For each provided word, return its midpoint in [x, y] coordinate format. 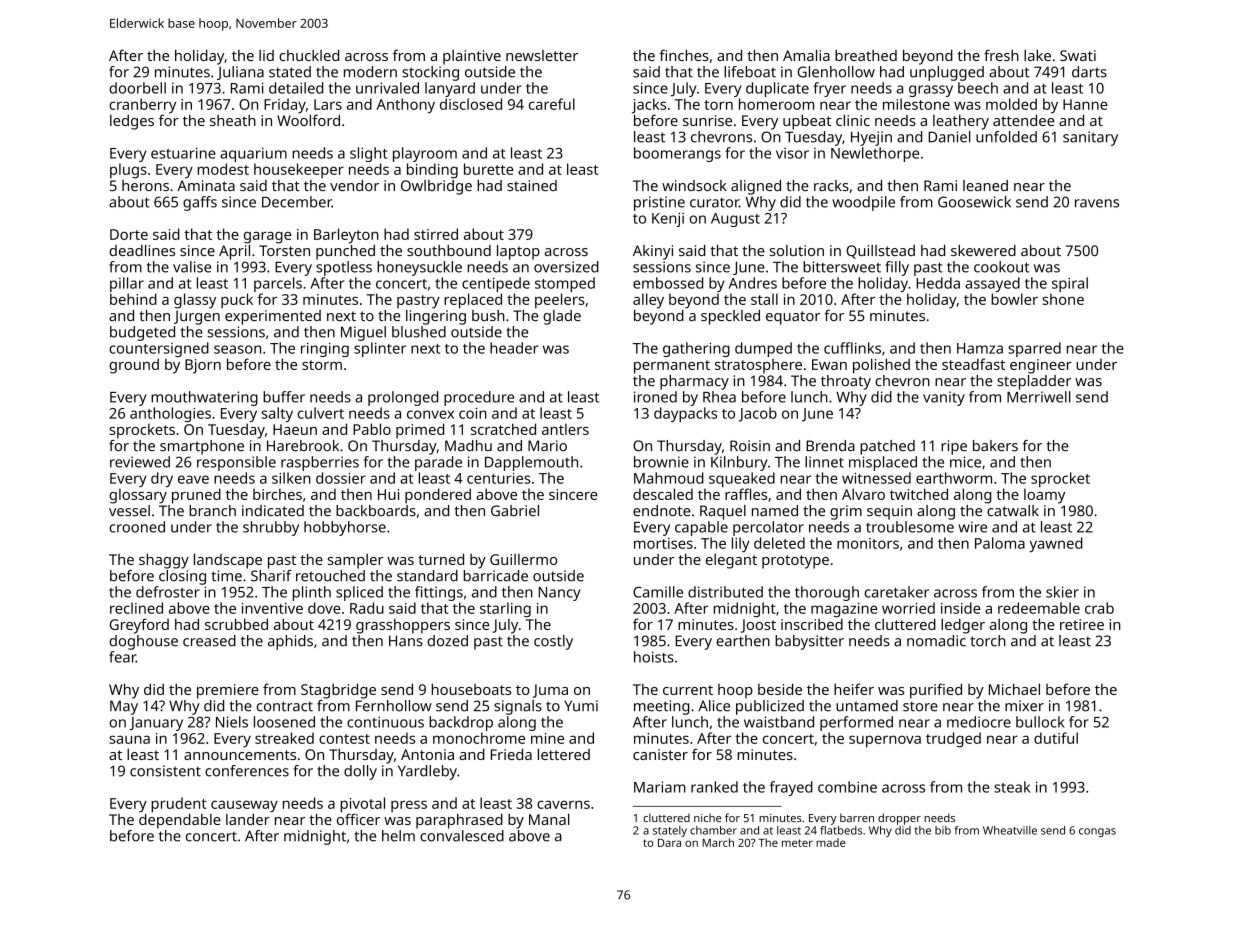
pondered [438, 496]
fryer [829, 89]
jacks [649, 106]
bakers [995, 446]
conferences [247, 771]
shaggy [164, 561]
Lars [328, 104]
